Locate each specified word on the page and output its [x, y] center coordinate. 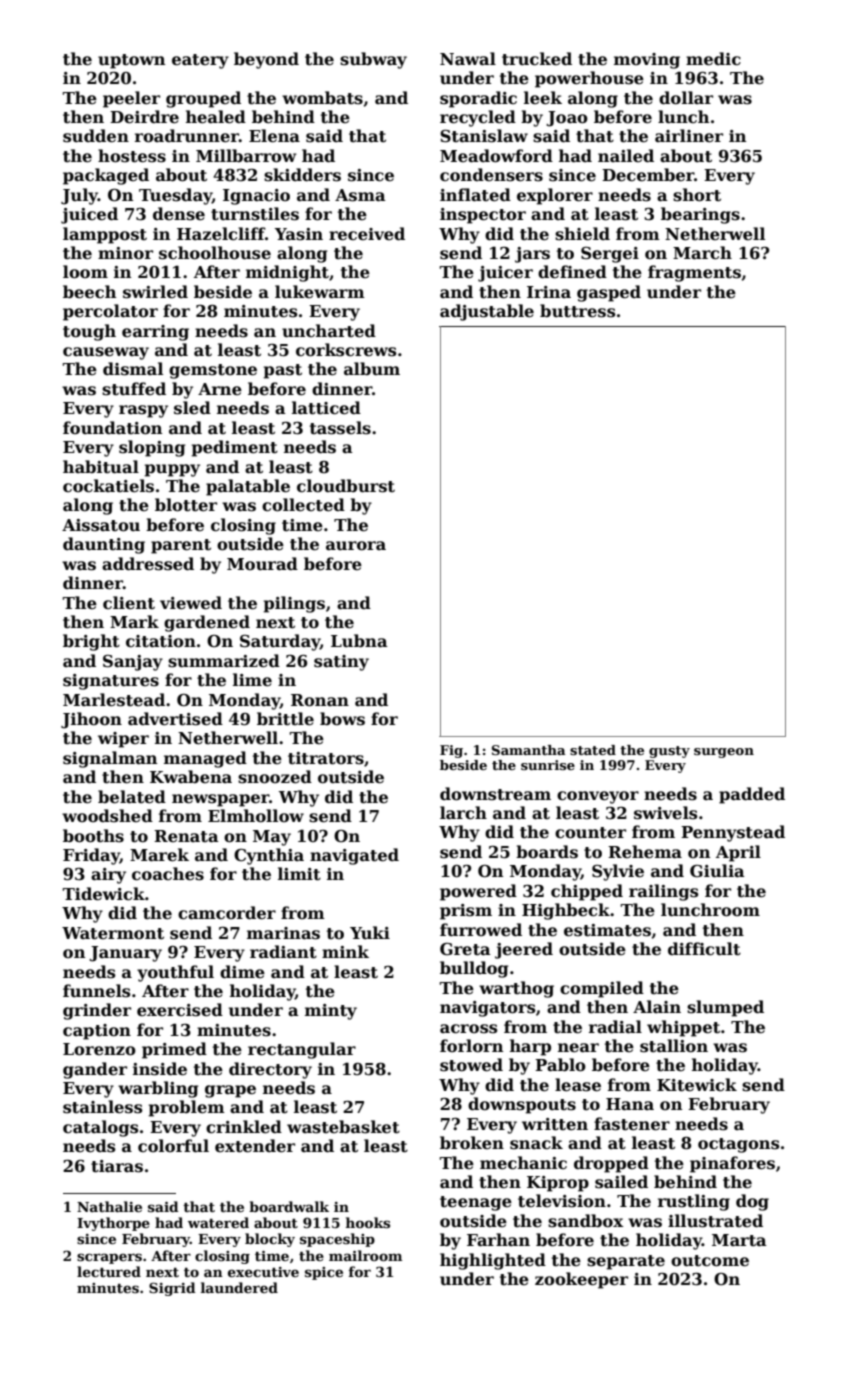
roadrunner [187, 136]
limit [299, 874]
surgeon [724, 753]
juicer [505, 274]
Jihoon [91, 720]
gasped [609, 293]
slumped [725, 1008]
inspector [483, 216]
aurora [356, 546]
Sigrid [172, 1289]
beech [89, 292]
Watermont [113, 933]
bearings [700, 215]
